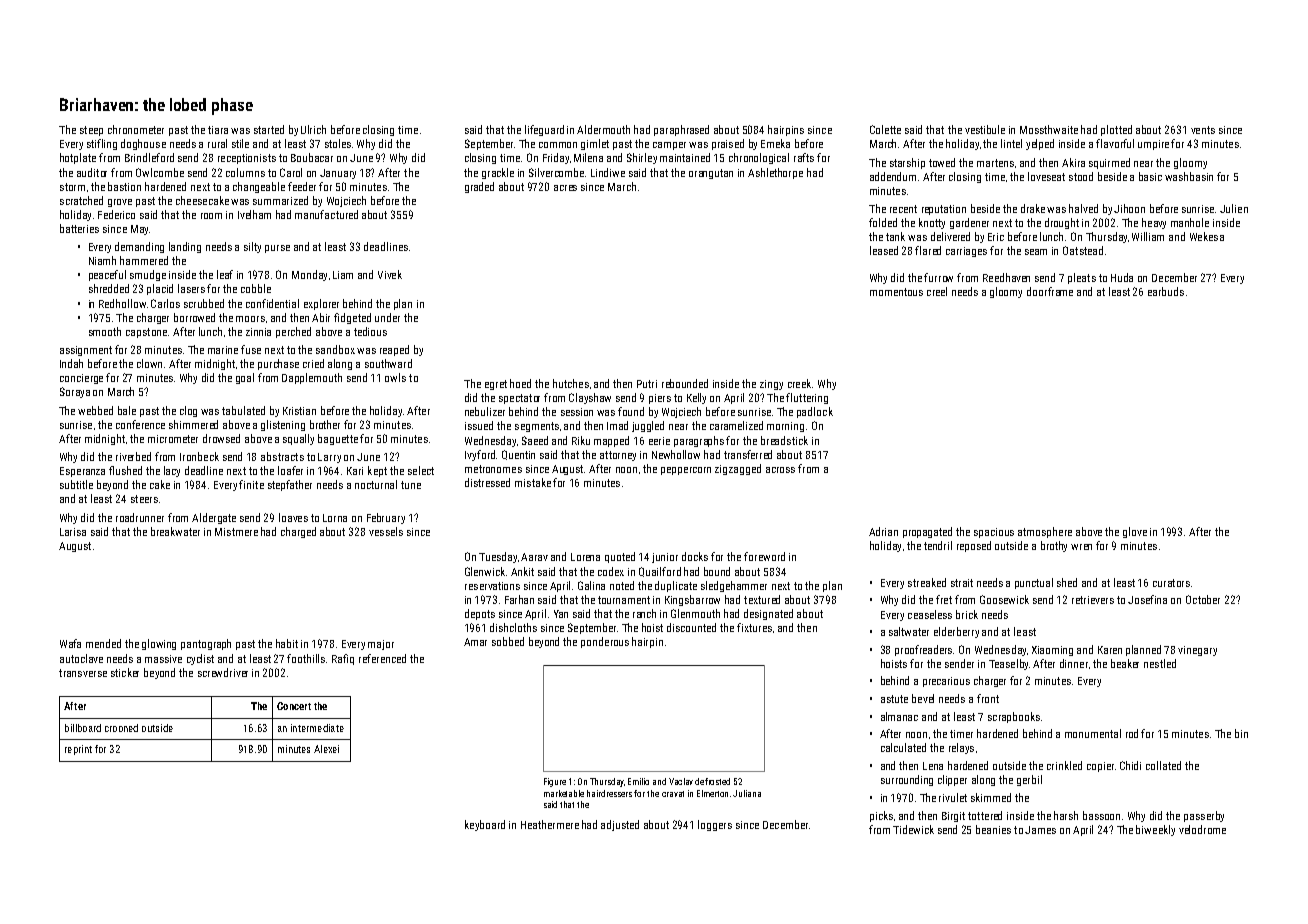 This screenshot has height=924, width=1308. Describe the element at coordinates (913, 829) in the screenshot. I see `Tidewick` at that location.
